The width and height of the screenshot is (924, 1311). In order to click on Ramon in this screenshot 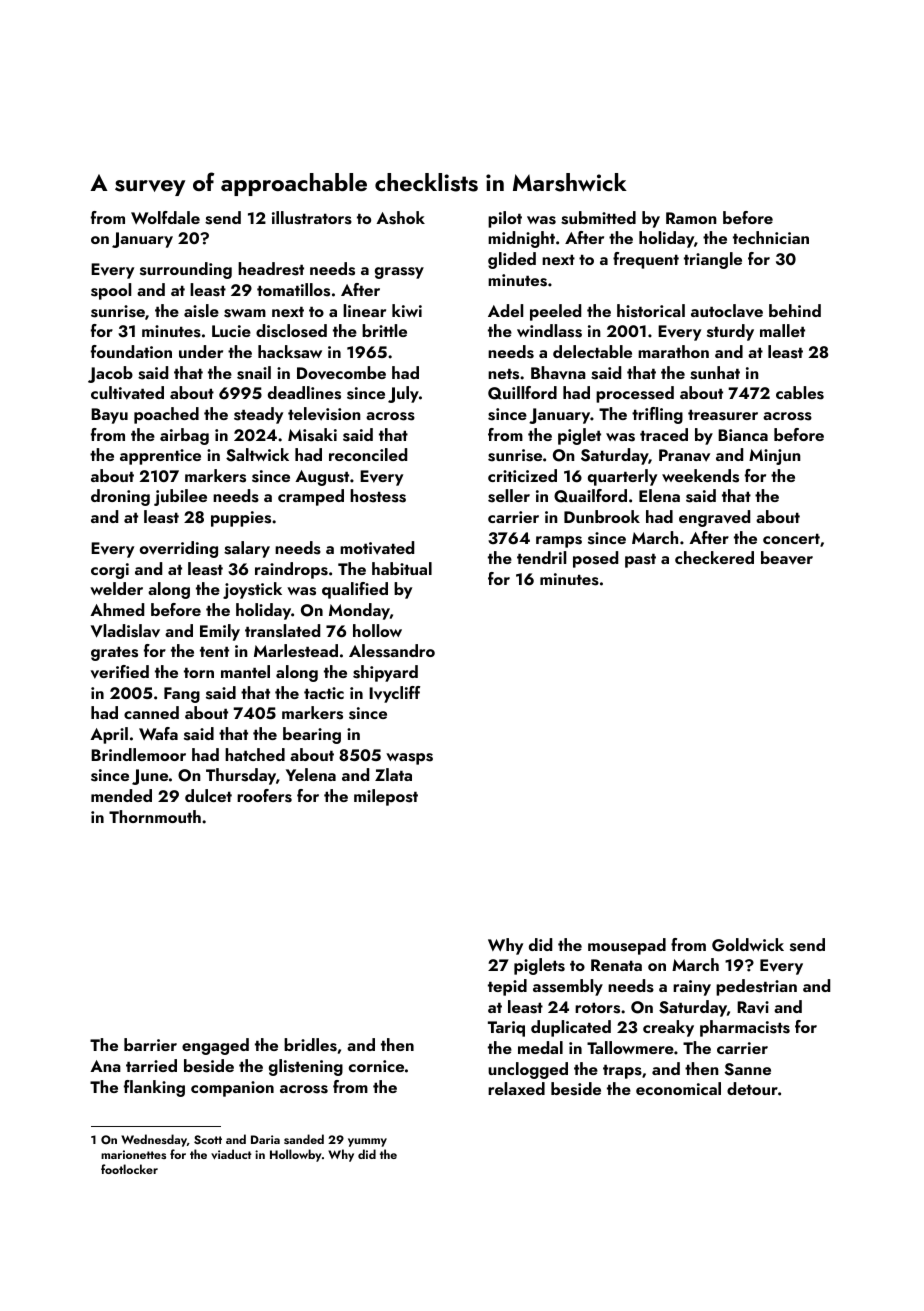, I will do `click(691, 218)`.
